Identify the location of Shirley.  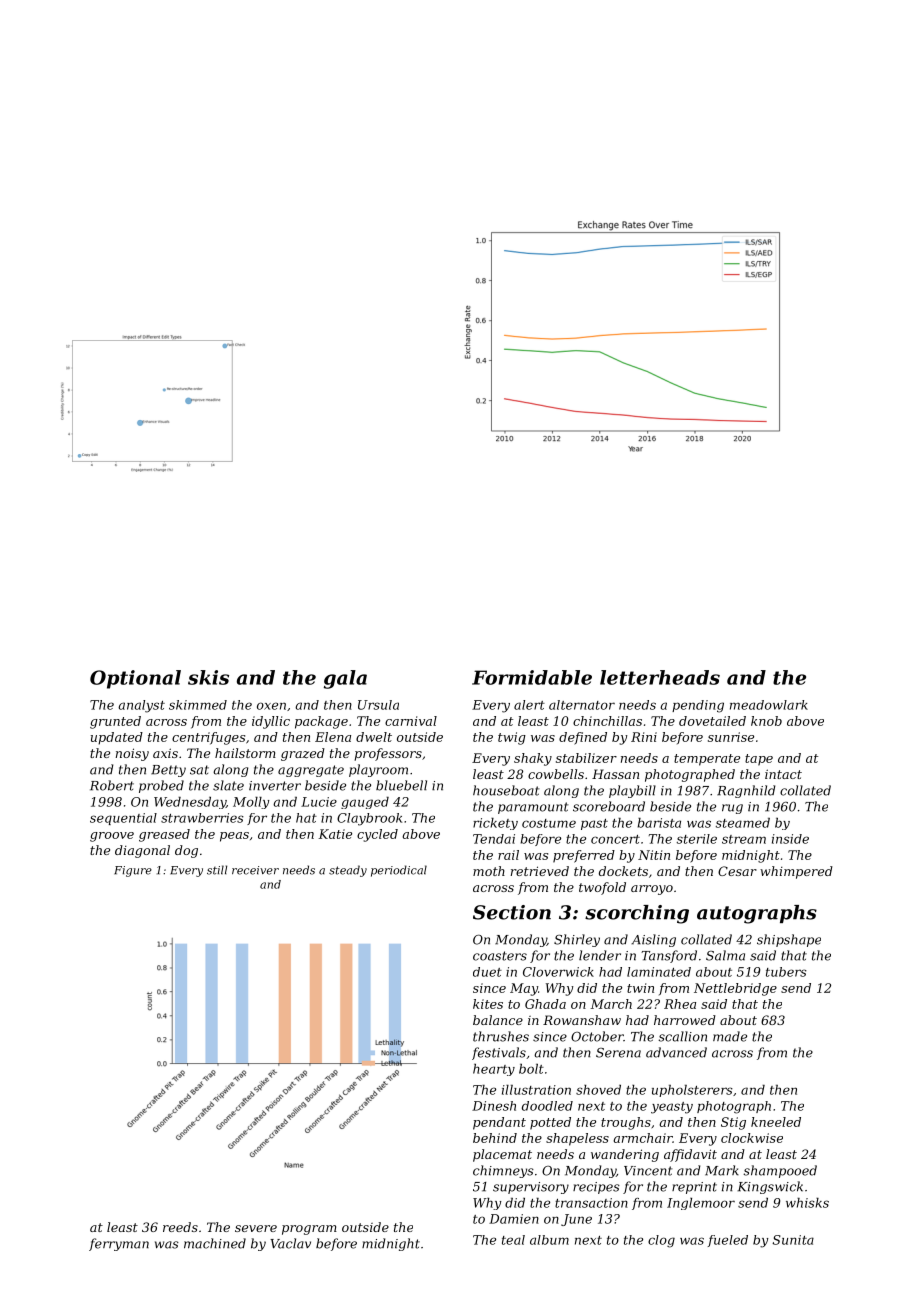
(577, 940).
